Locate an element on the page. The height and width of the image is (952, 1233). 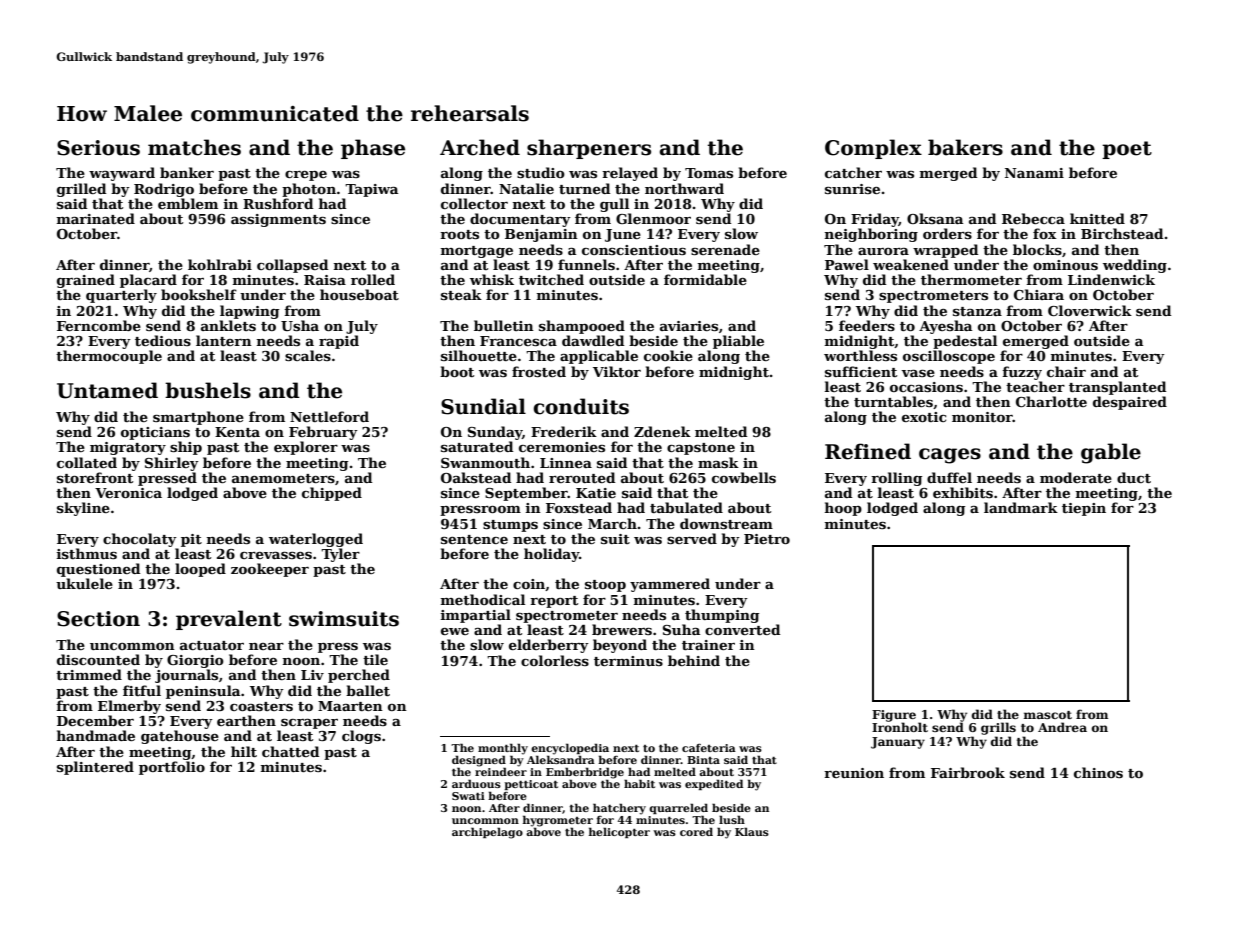
served is located at coordinates (692, 538).
